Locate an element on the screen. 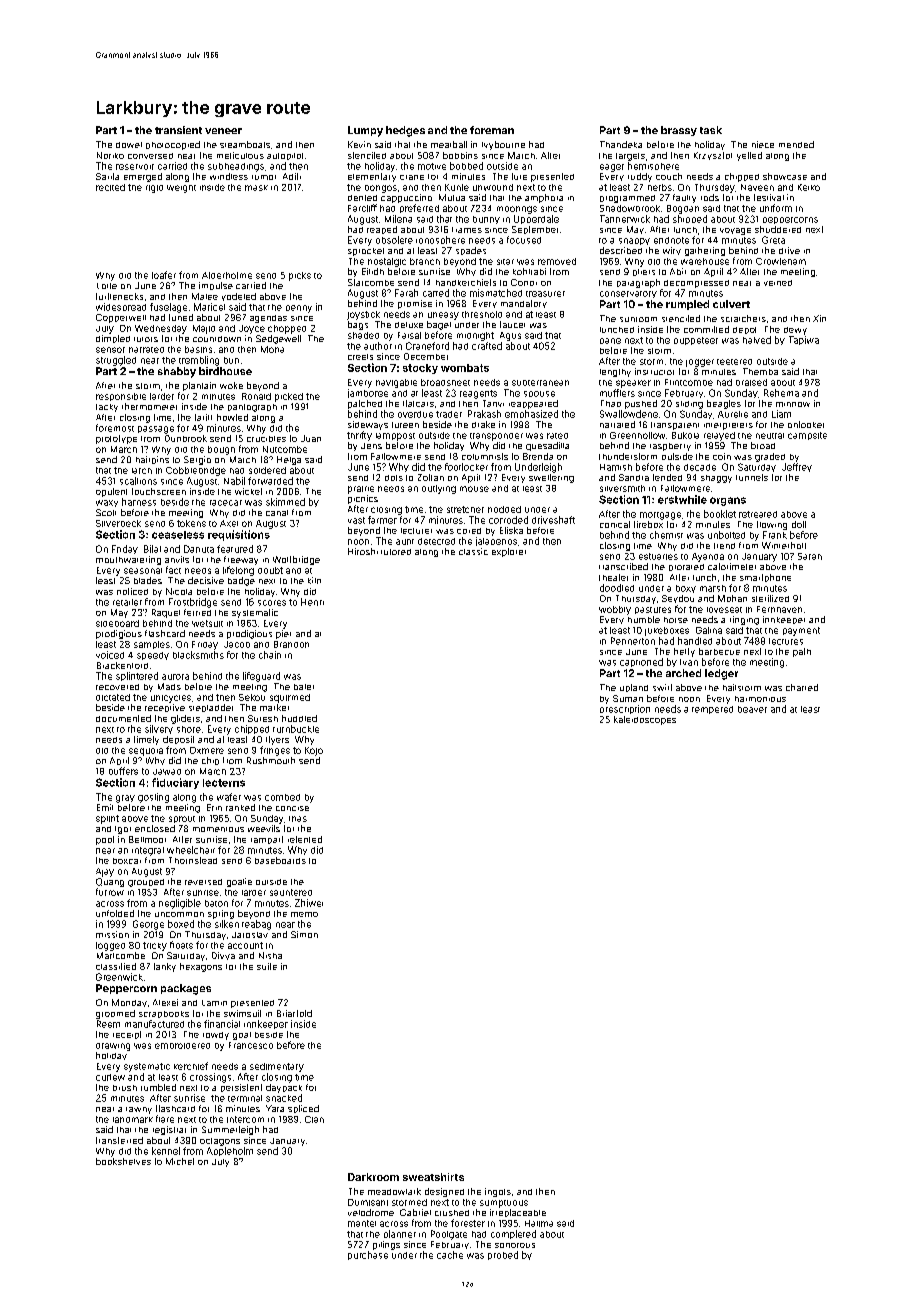  mission is located at coordinates (112, 934).
